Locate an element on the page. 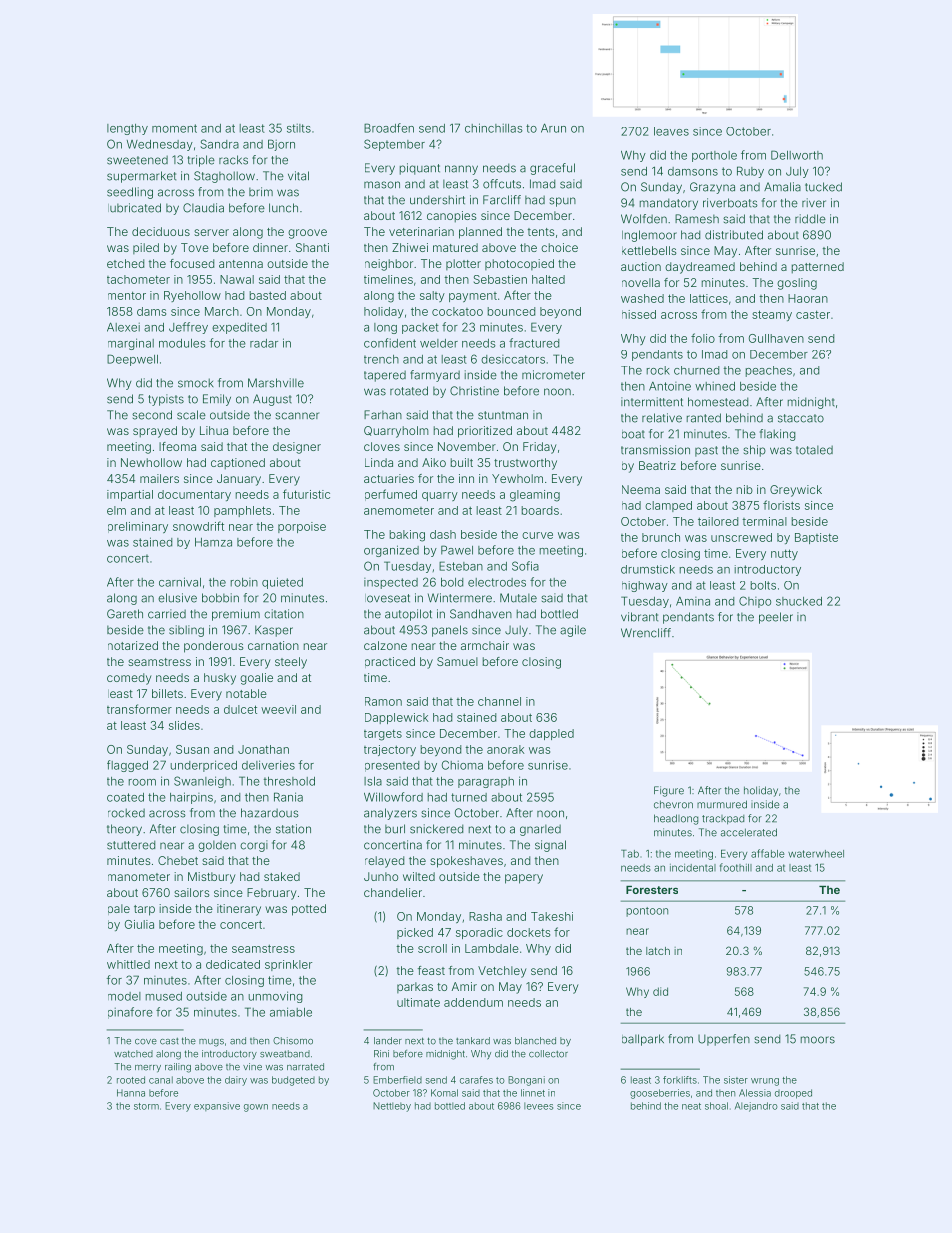  Sofia is located at coordinates (525, 566).
